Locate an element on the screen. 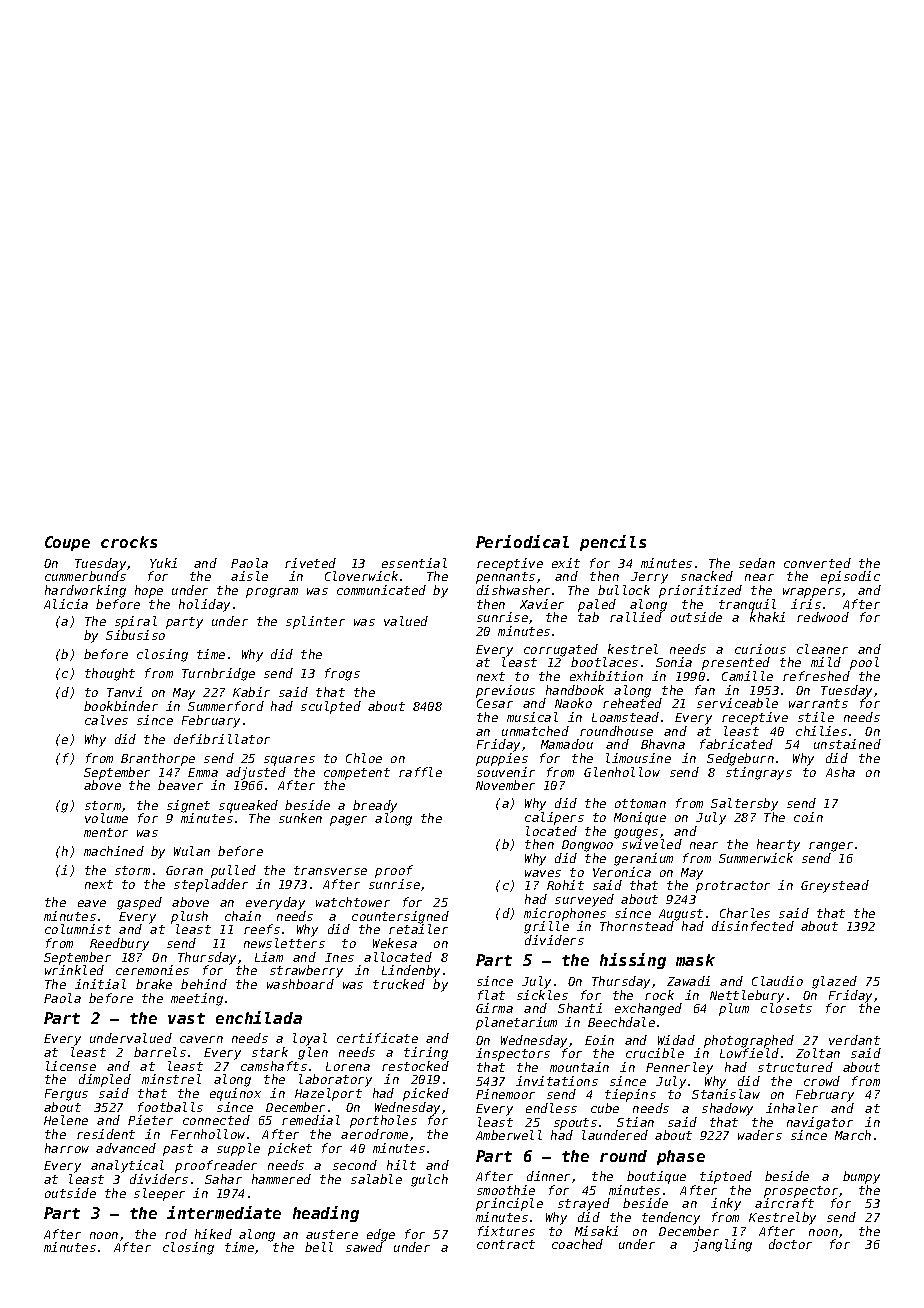 This screenshot has height=1308, width=924. hiked is located at coordinates (213, 1234).
